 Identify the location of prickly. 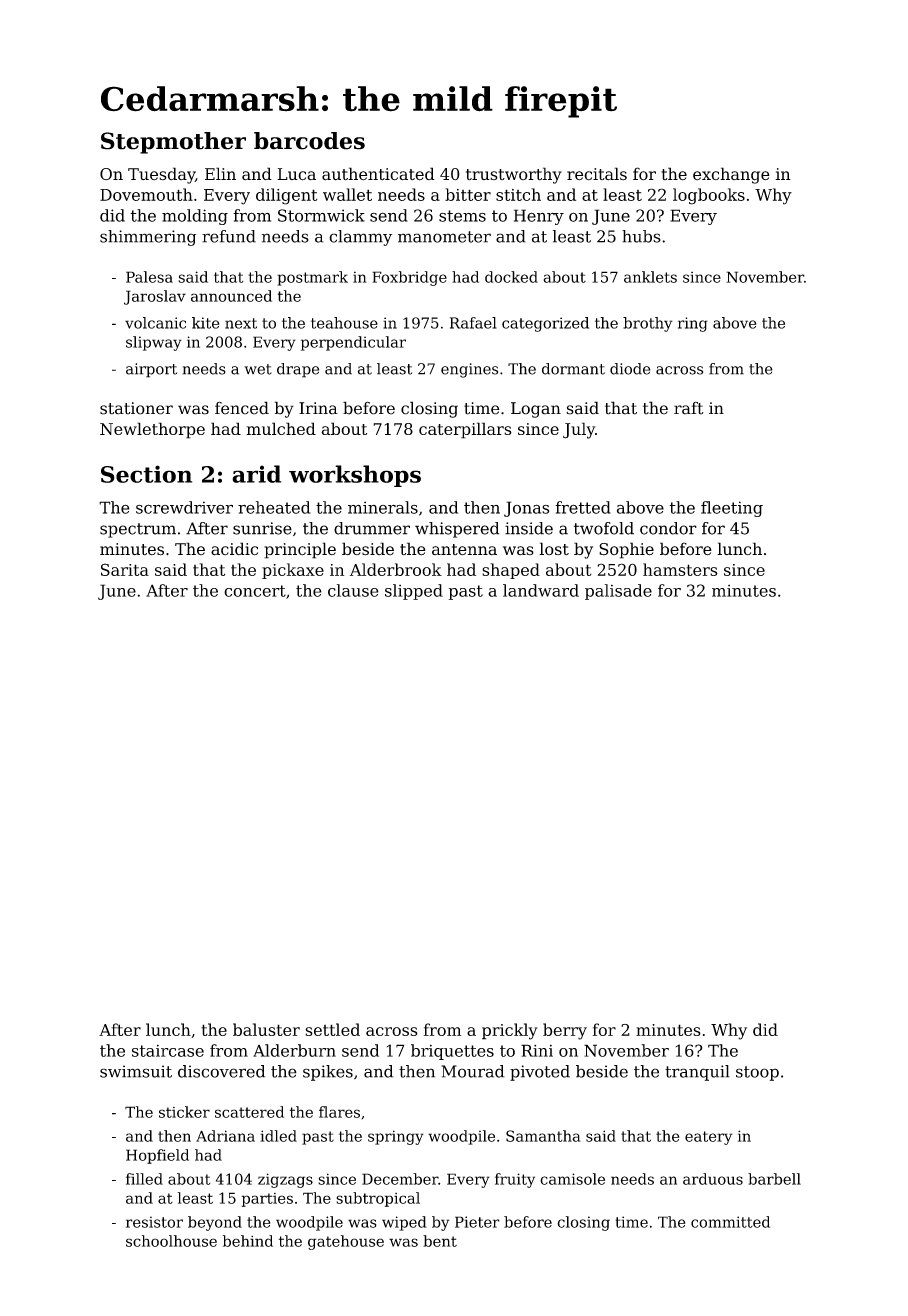
(510, 1031).
